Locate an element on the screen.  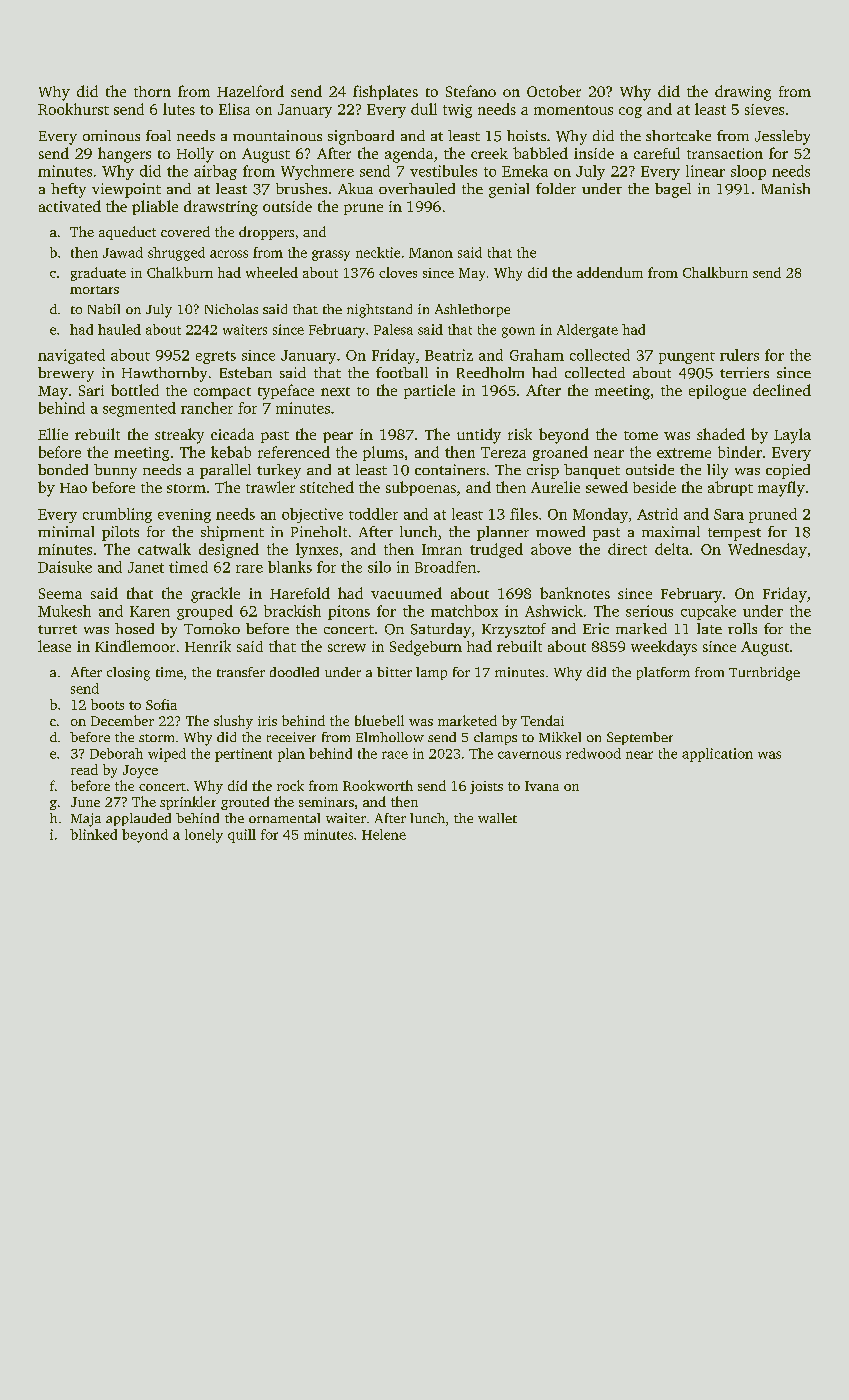
wallet is located at coordinates (497, 818).
